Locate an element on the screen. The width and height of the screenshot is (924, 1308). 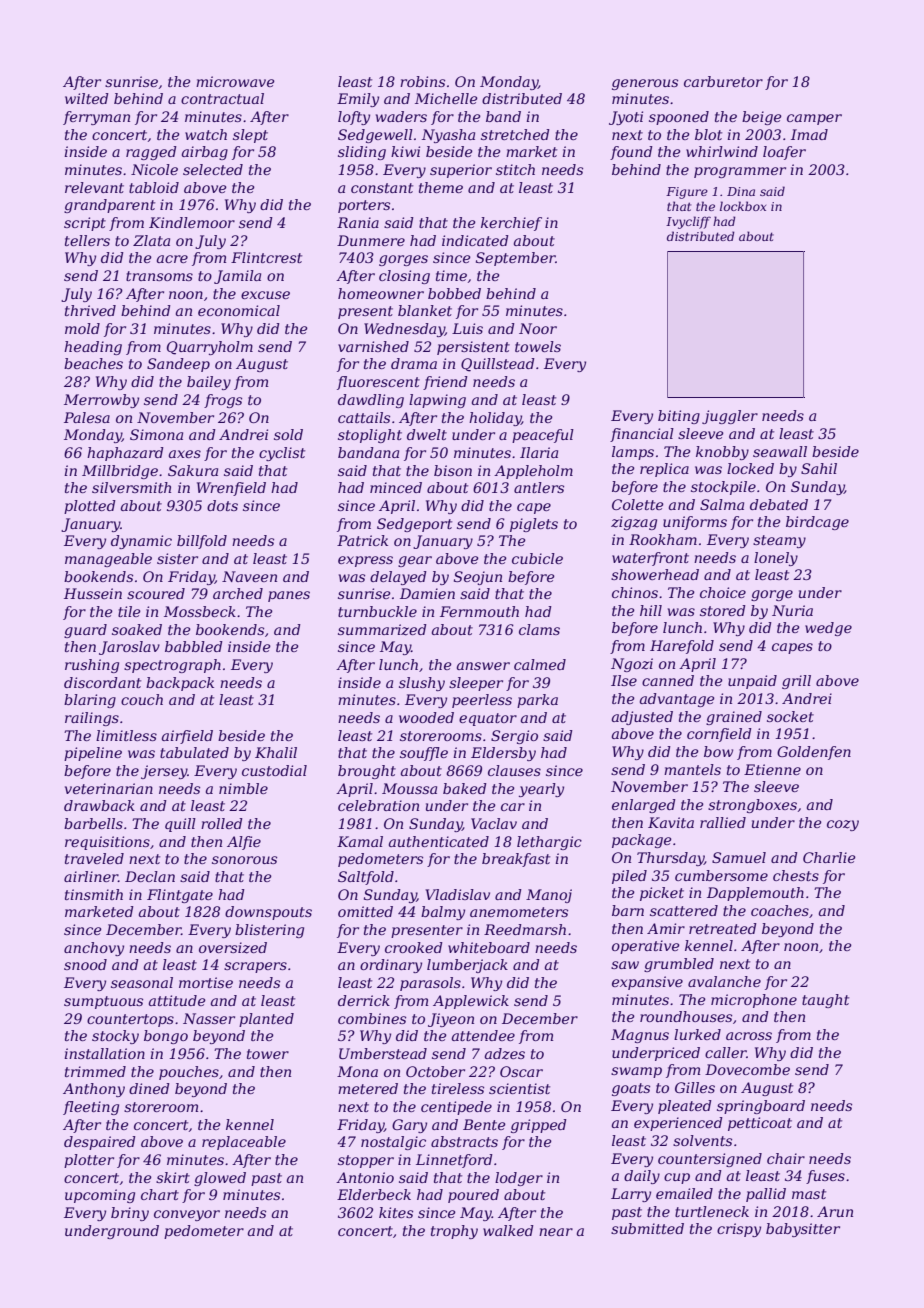
walked is located at coordinates (508, 1230).
